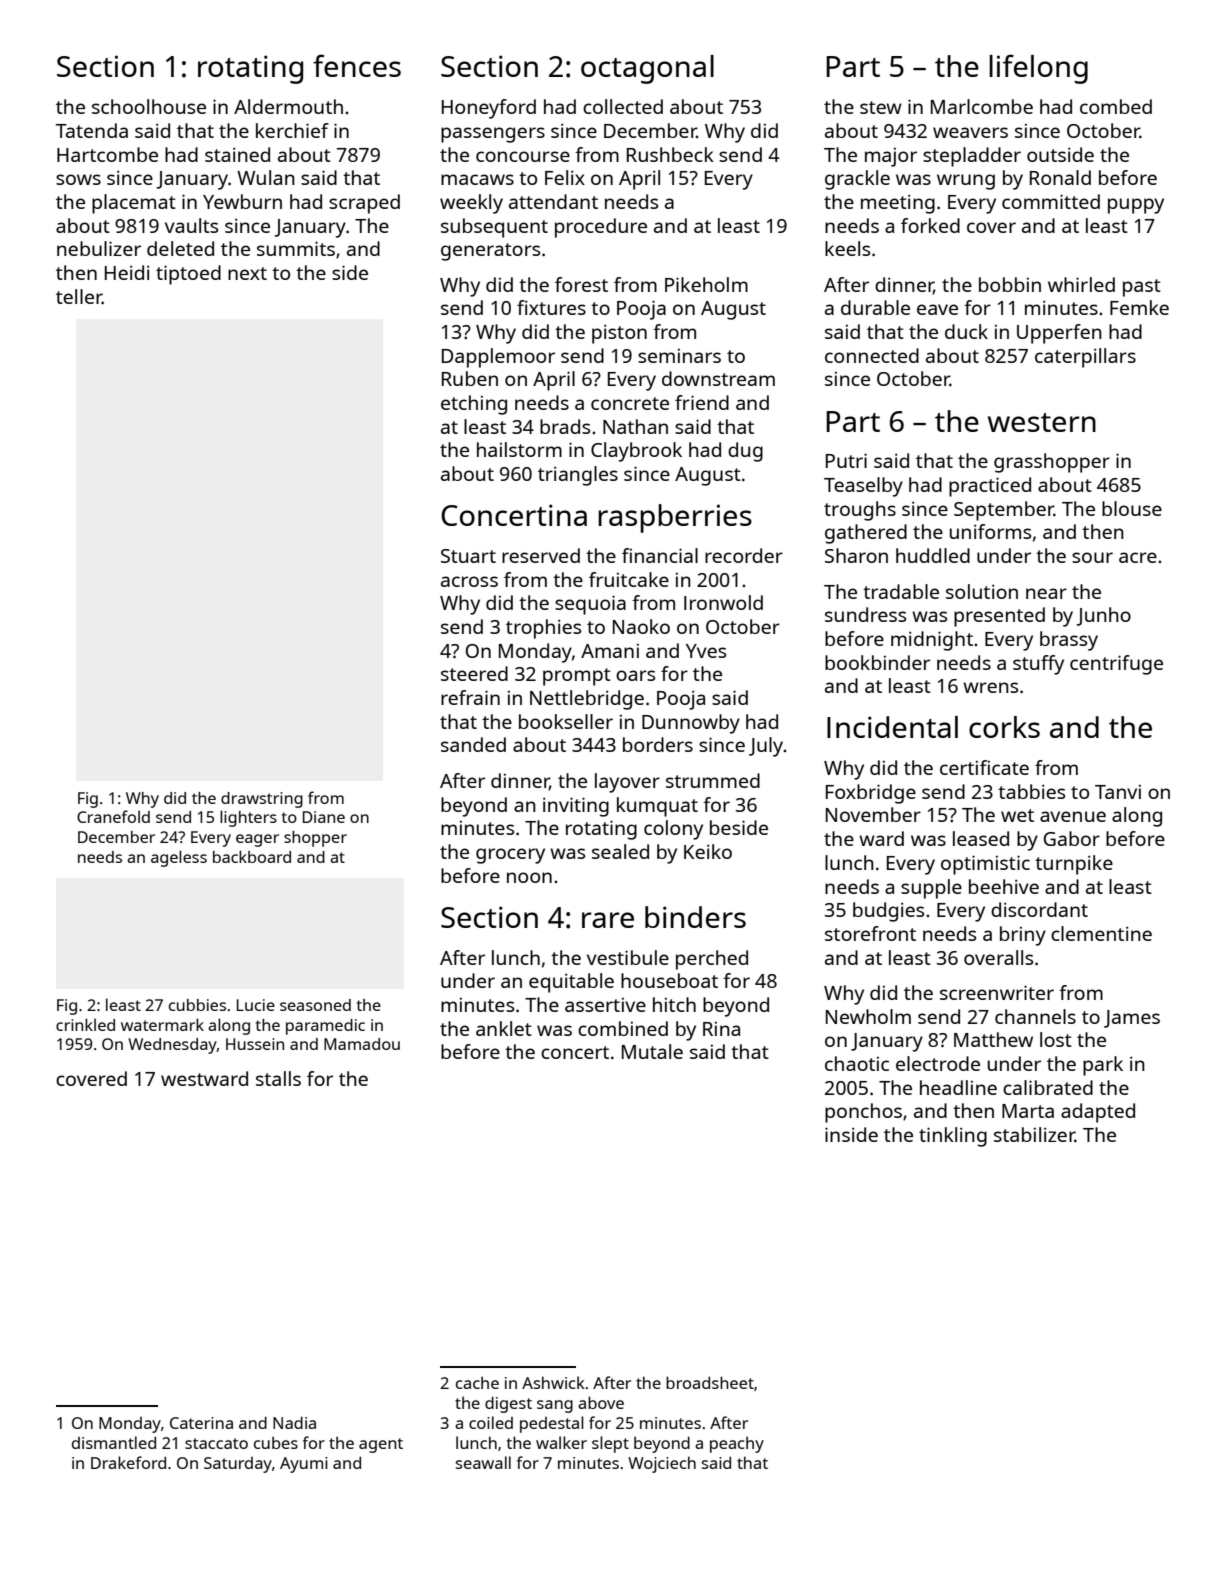  Describe the element at coordinates (288, 106) in the page. I see `Aldermouth` at that location.
